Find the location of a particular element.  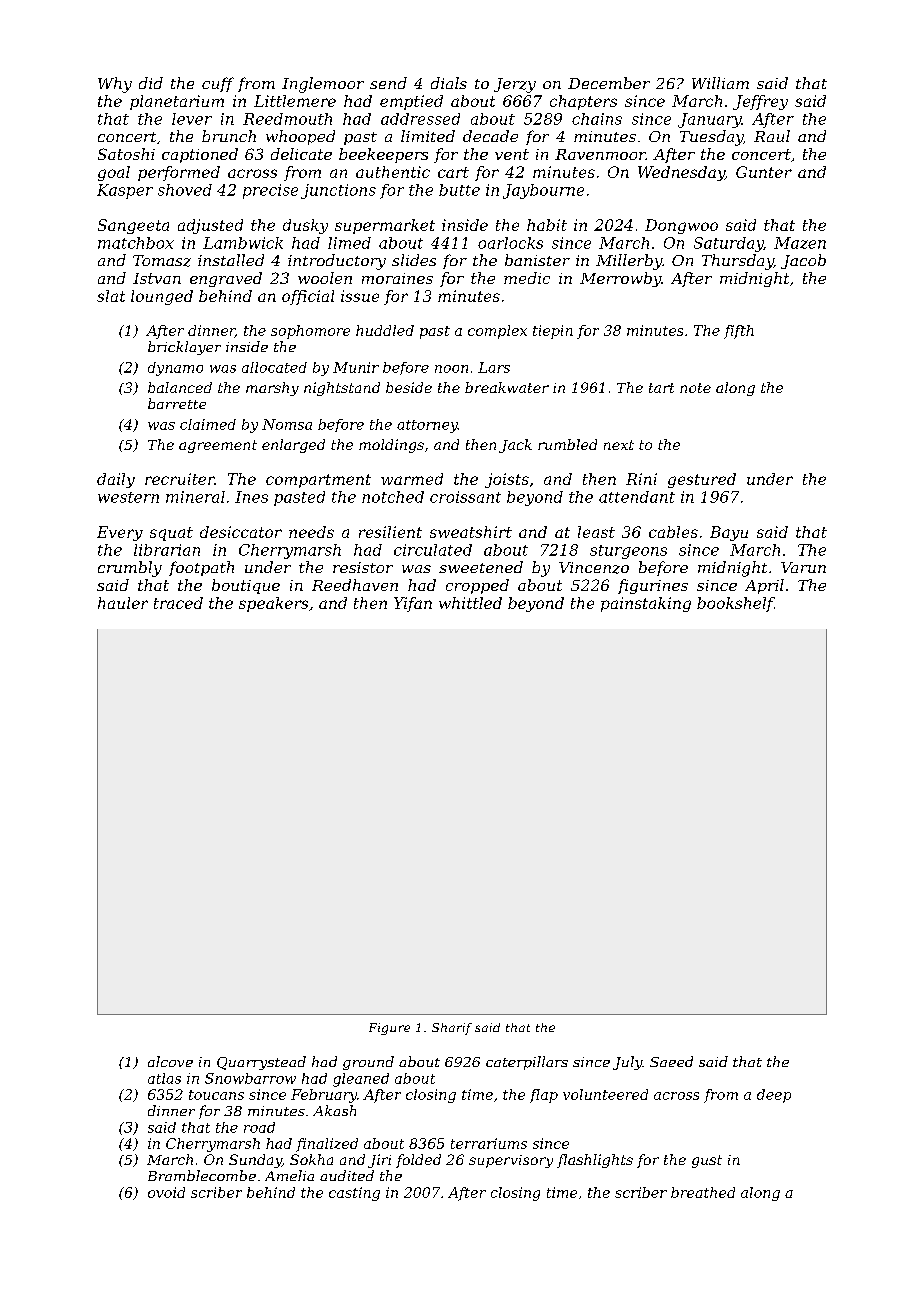

did is located at coordinates (151, 83).
